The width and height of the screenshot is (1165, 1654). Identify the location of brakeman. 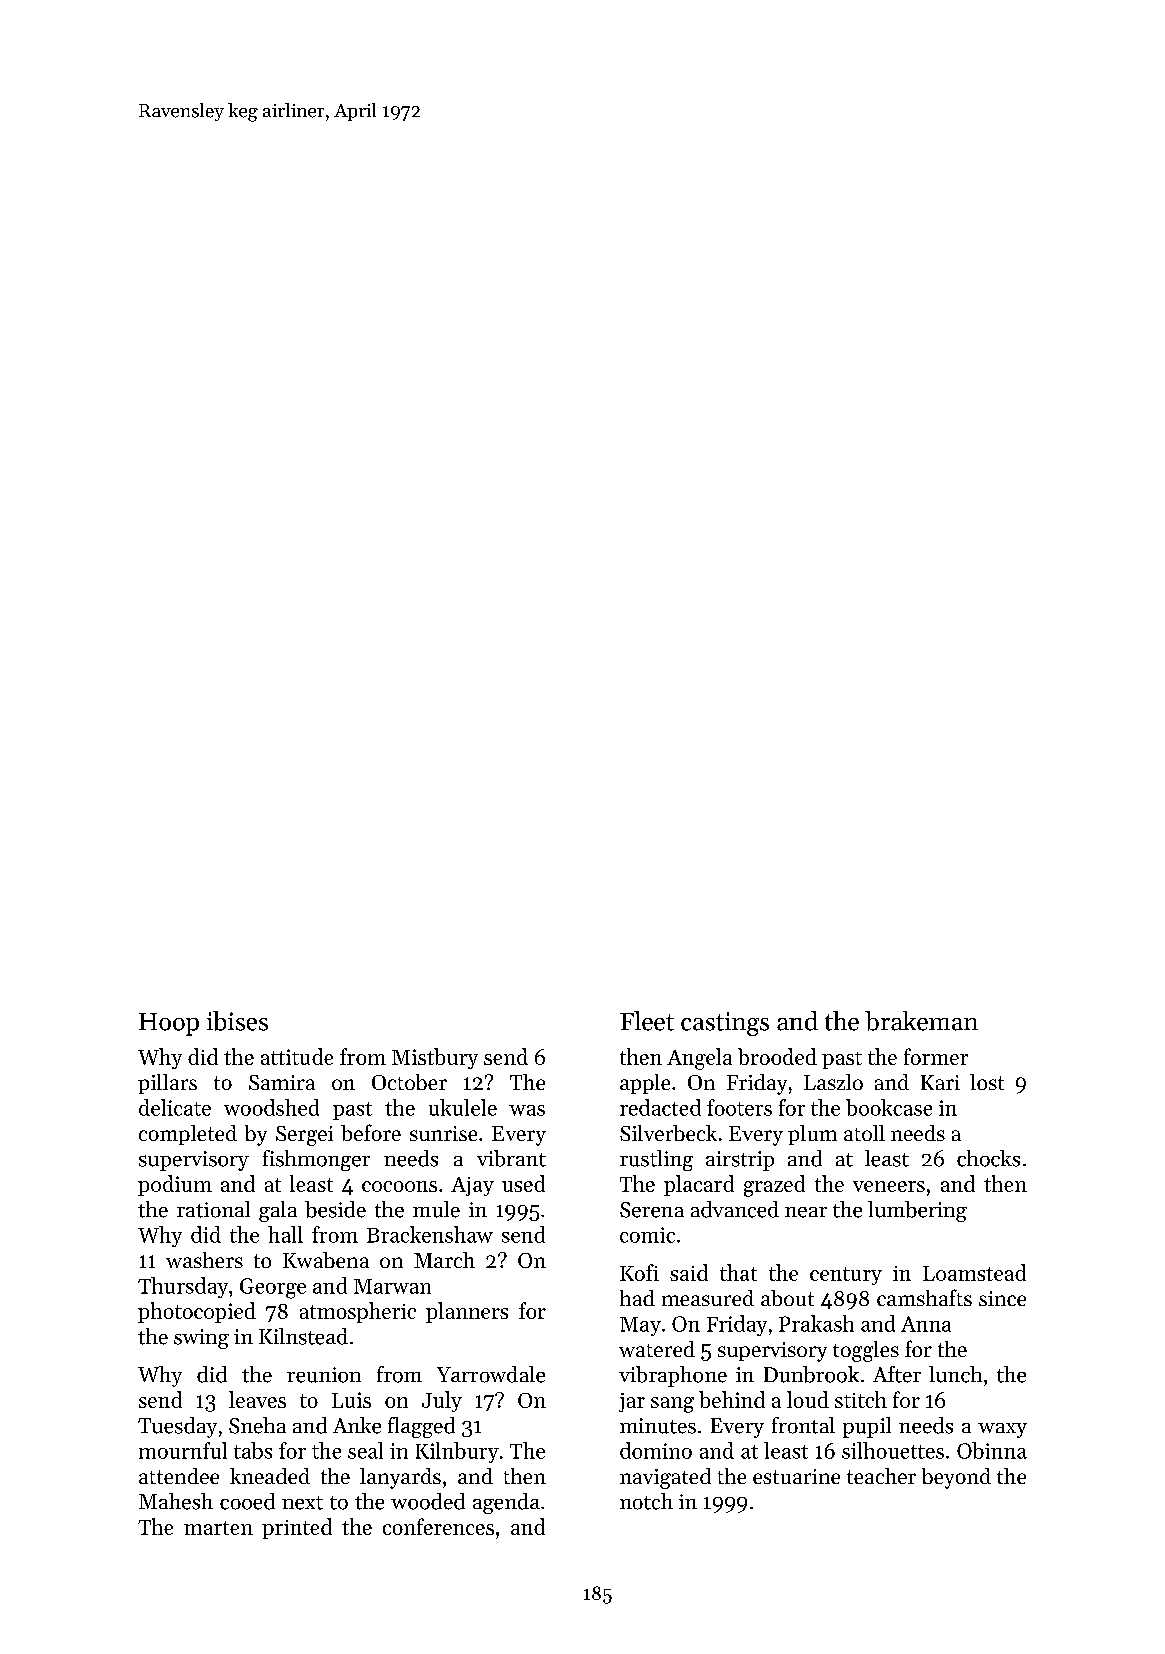
(921, 1021).
